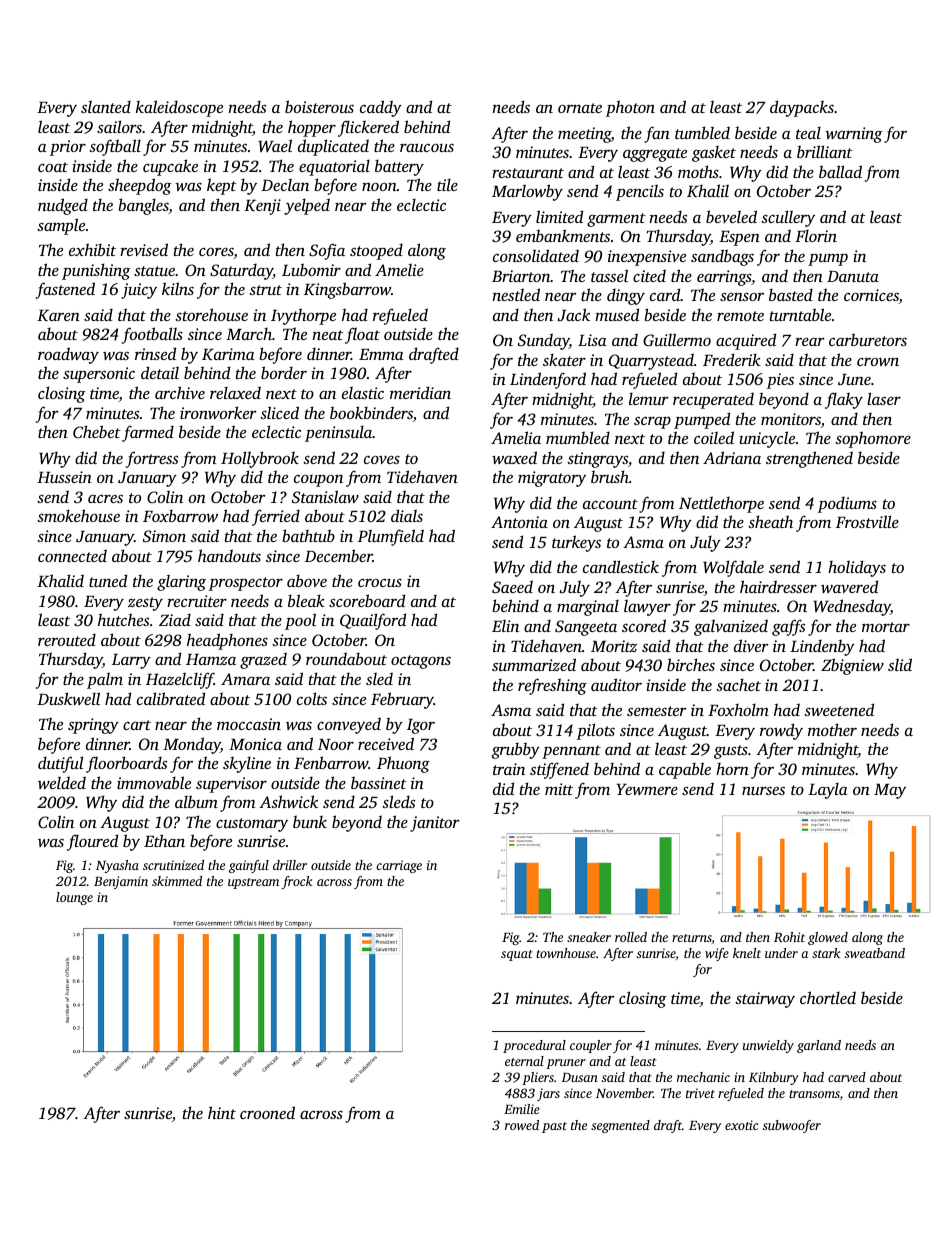 The height and width of the screenshot is (1233, 952). Describe the element at coordinates (64, 477) in the screenshot. I see `Hussein` at that location.
